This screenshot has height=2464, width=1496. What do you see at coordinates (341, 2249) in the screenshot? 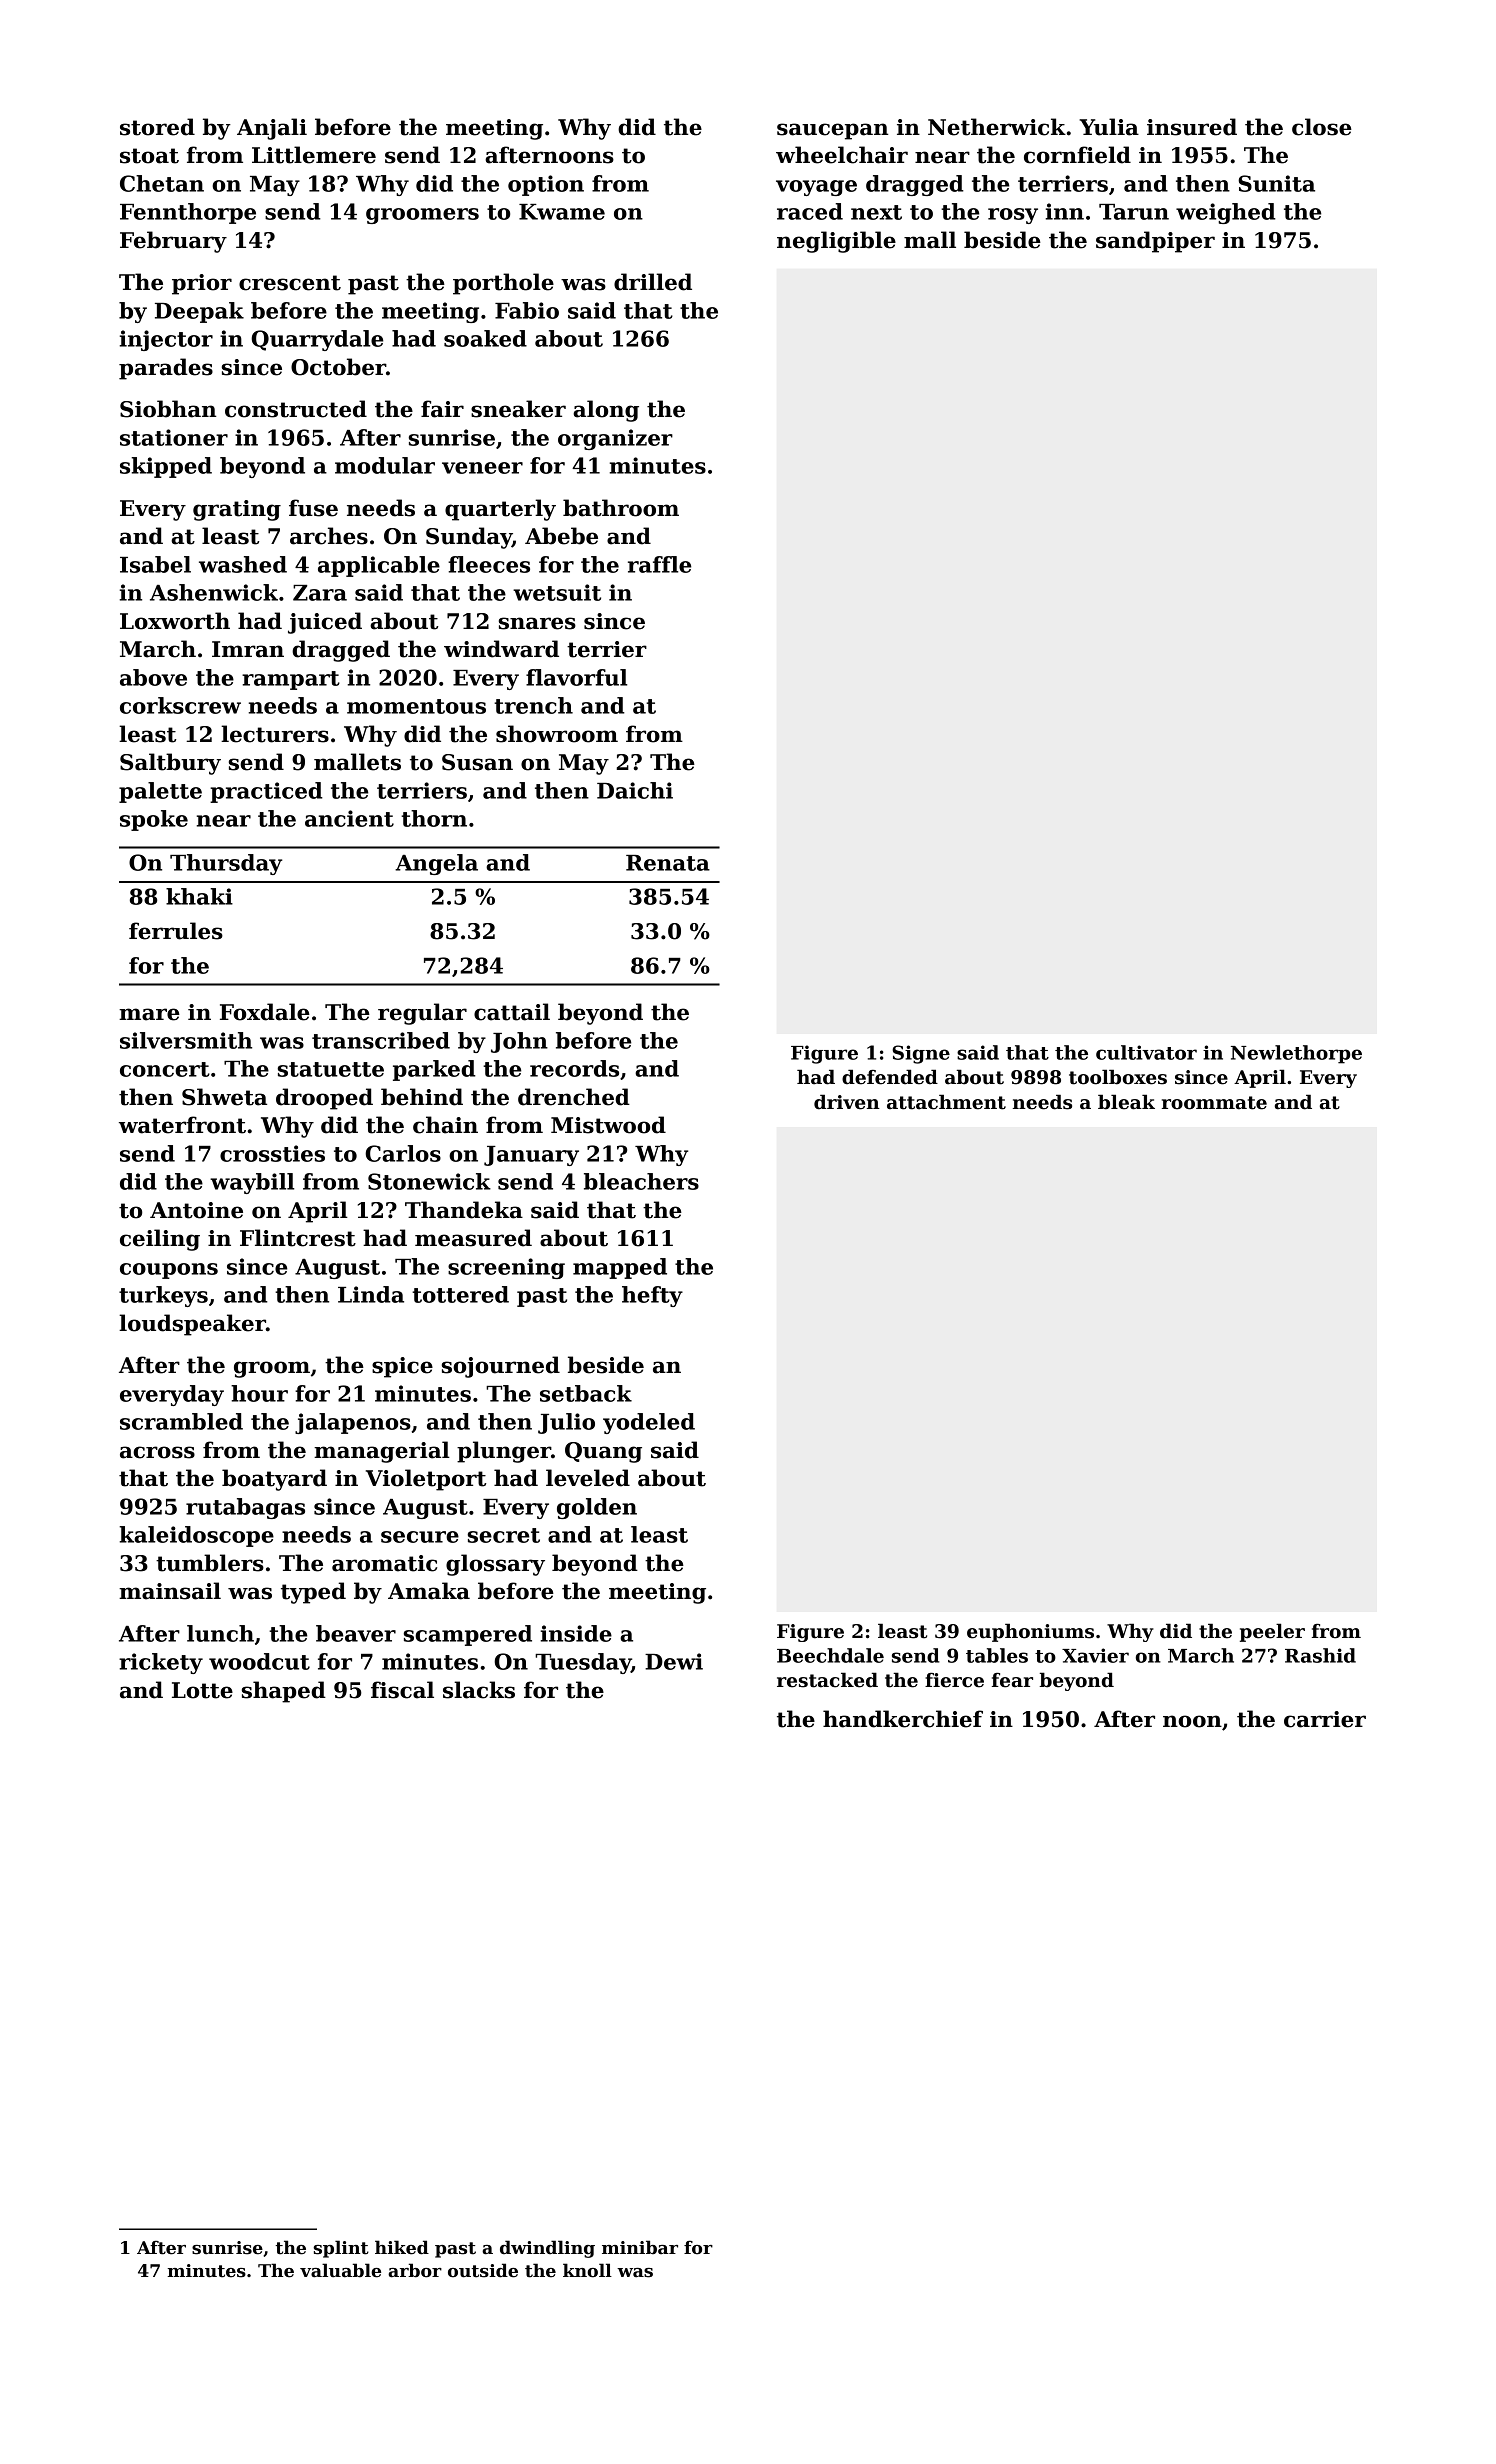
I see `splint` at bounding box center [341, 2249].
